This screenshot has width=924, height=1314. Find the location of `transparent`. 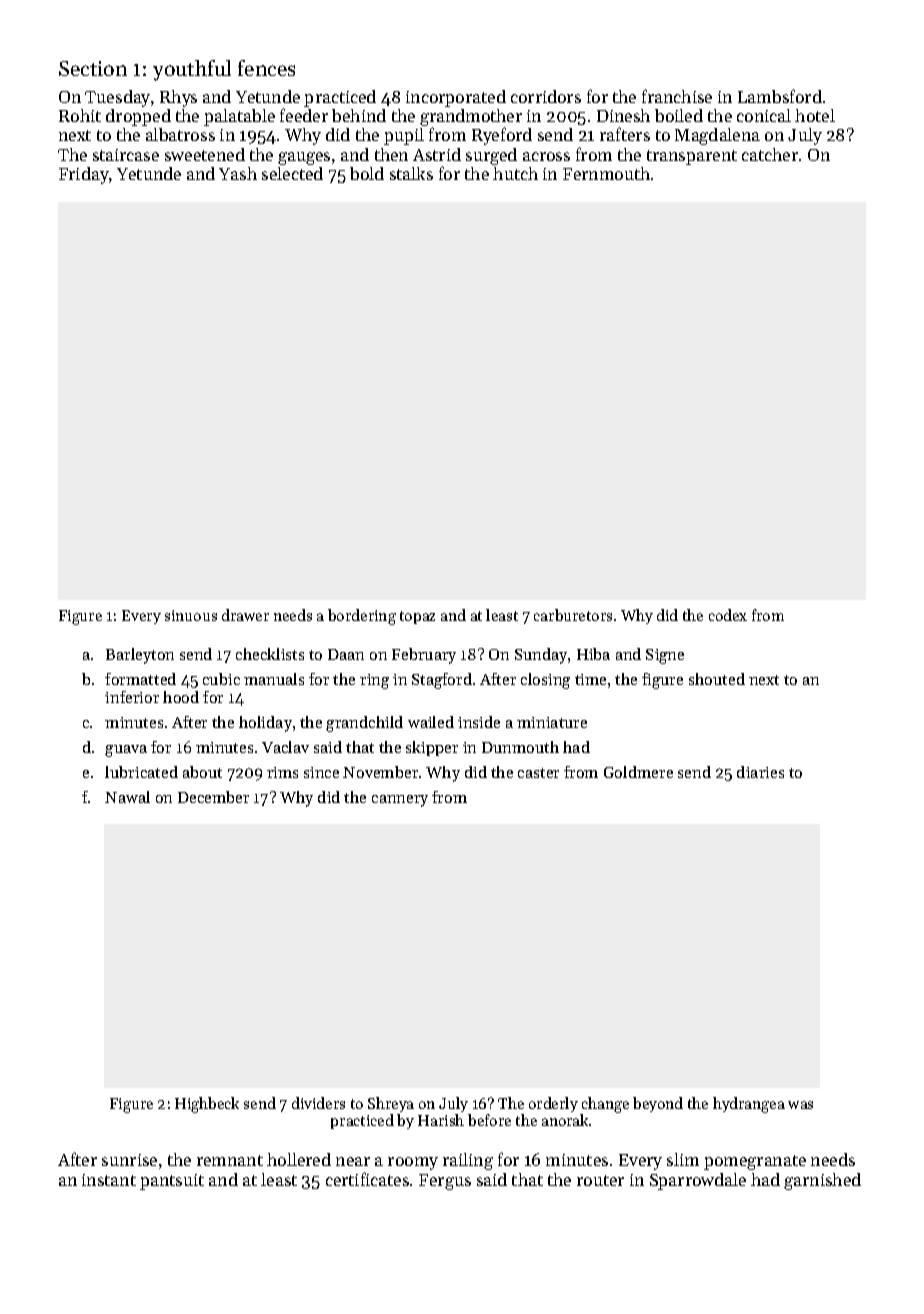

transparent is located at coordinates (692, 157).
